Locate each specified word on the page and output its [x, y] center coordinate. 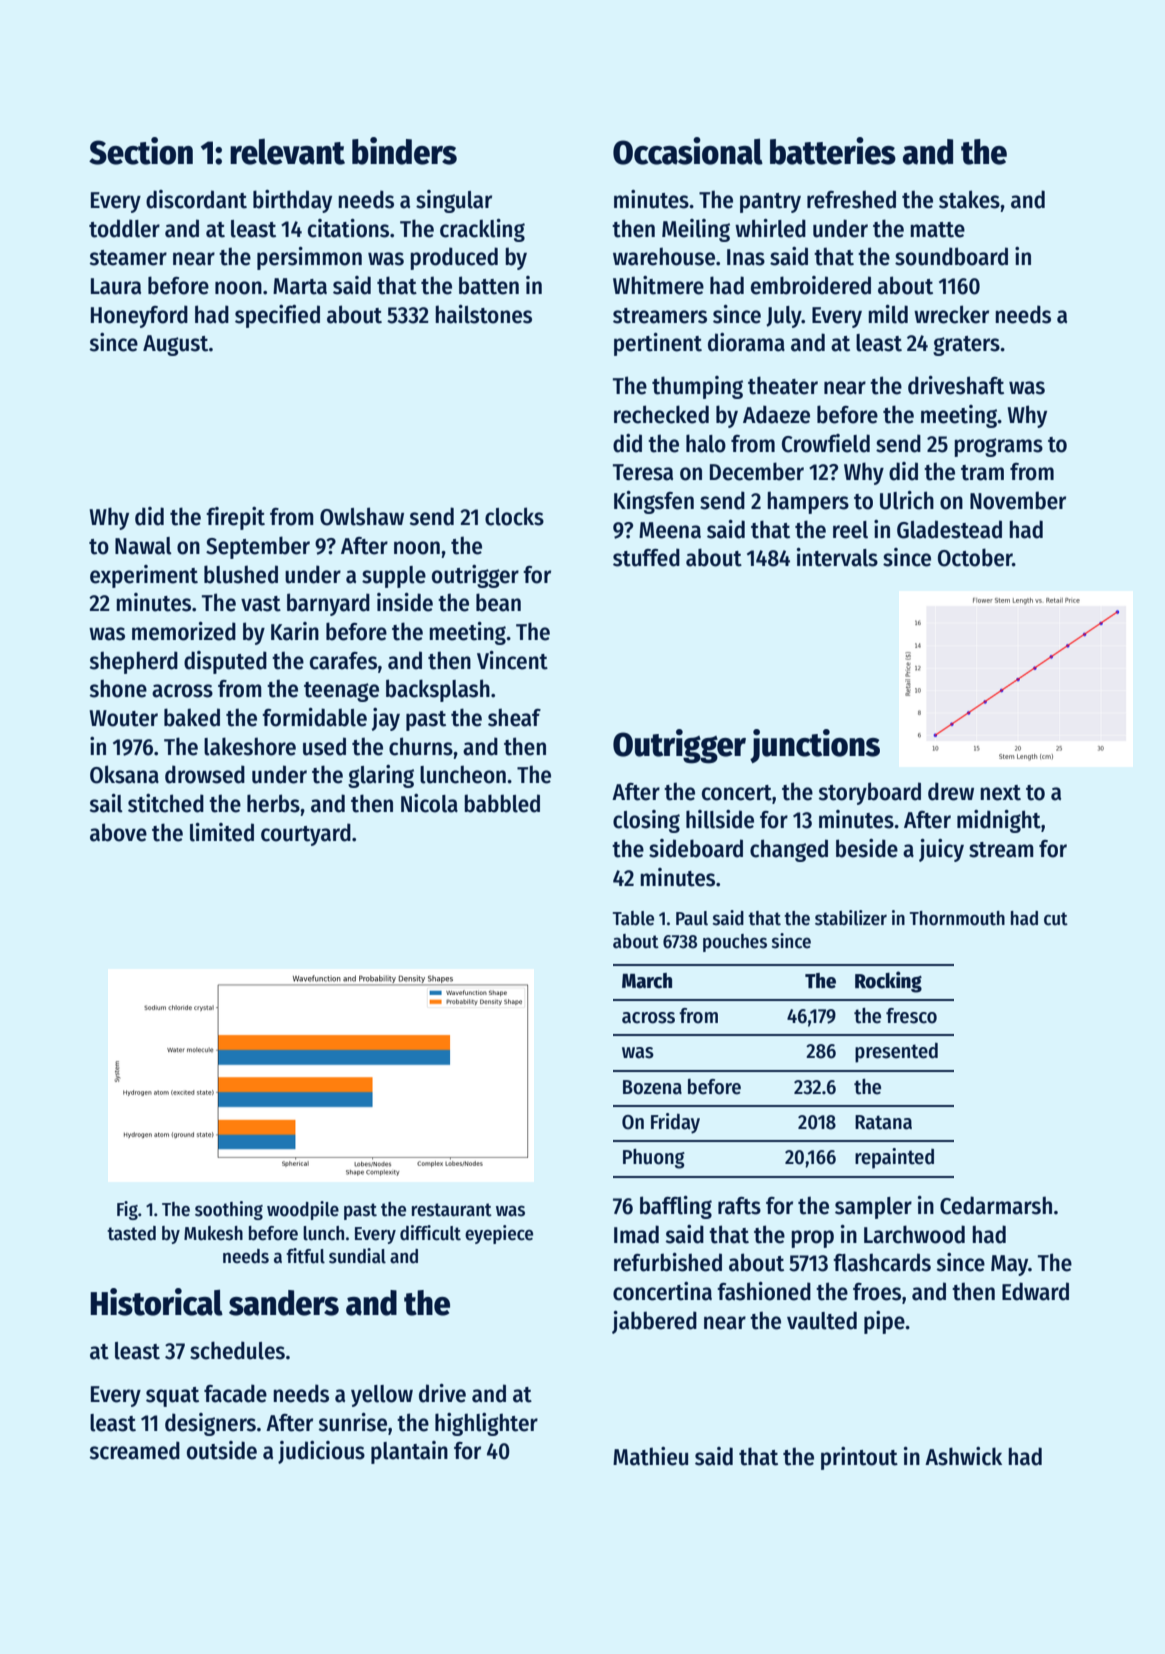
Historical [156, 1302]
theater [783, 385]
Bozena [652, 1087]
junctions [815, 746]
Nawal [143, 546]
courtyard [306, 834]
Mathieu [650, 1456]
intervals [837, 557]
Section [141, 151]
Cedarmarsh [996, 1205]
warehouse [664, 256]
